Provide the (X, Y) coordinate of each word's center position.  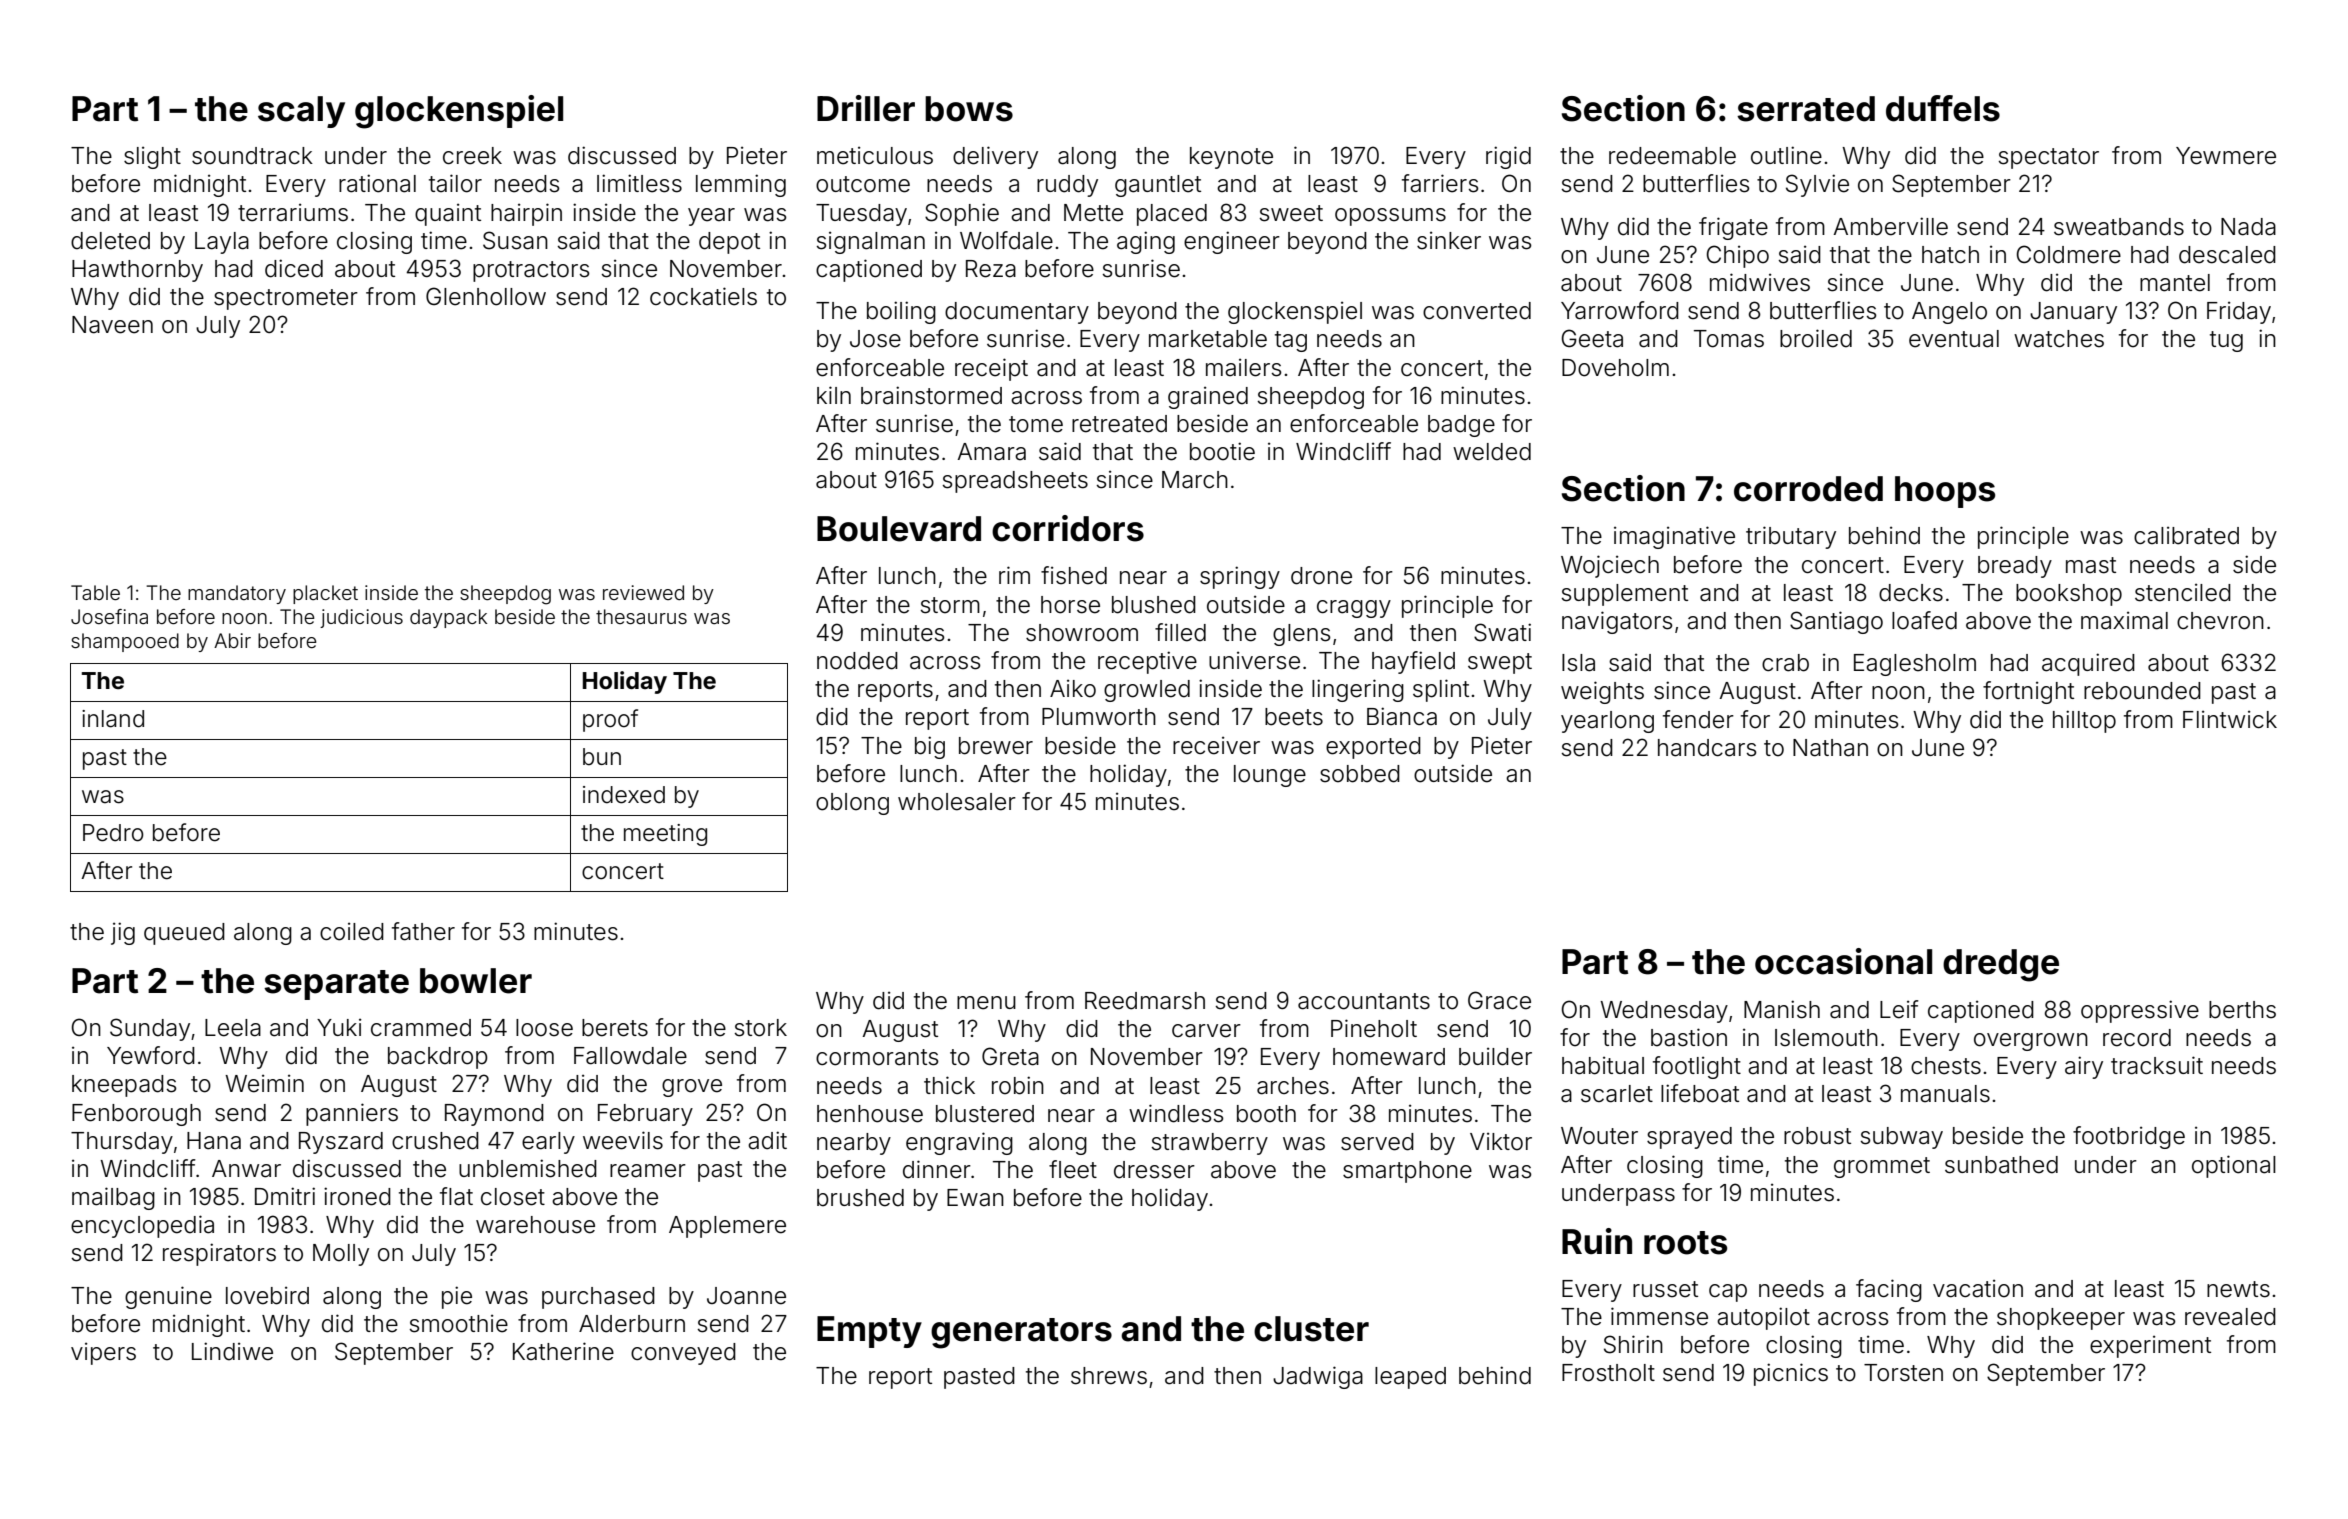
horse (1070, 605)
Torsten (1903, 1373)
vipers (103, 1353)
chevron (2220, 621)
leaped (1410, 1378)
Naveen (112, 325)
